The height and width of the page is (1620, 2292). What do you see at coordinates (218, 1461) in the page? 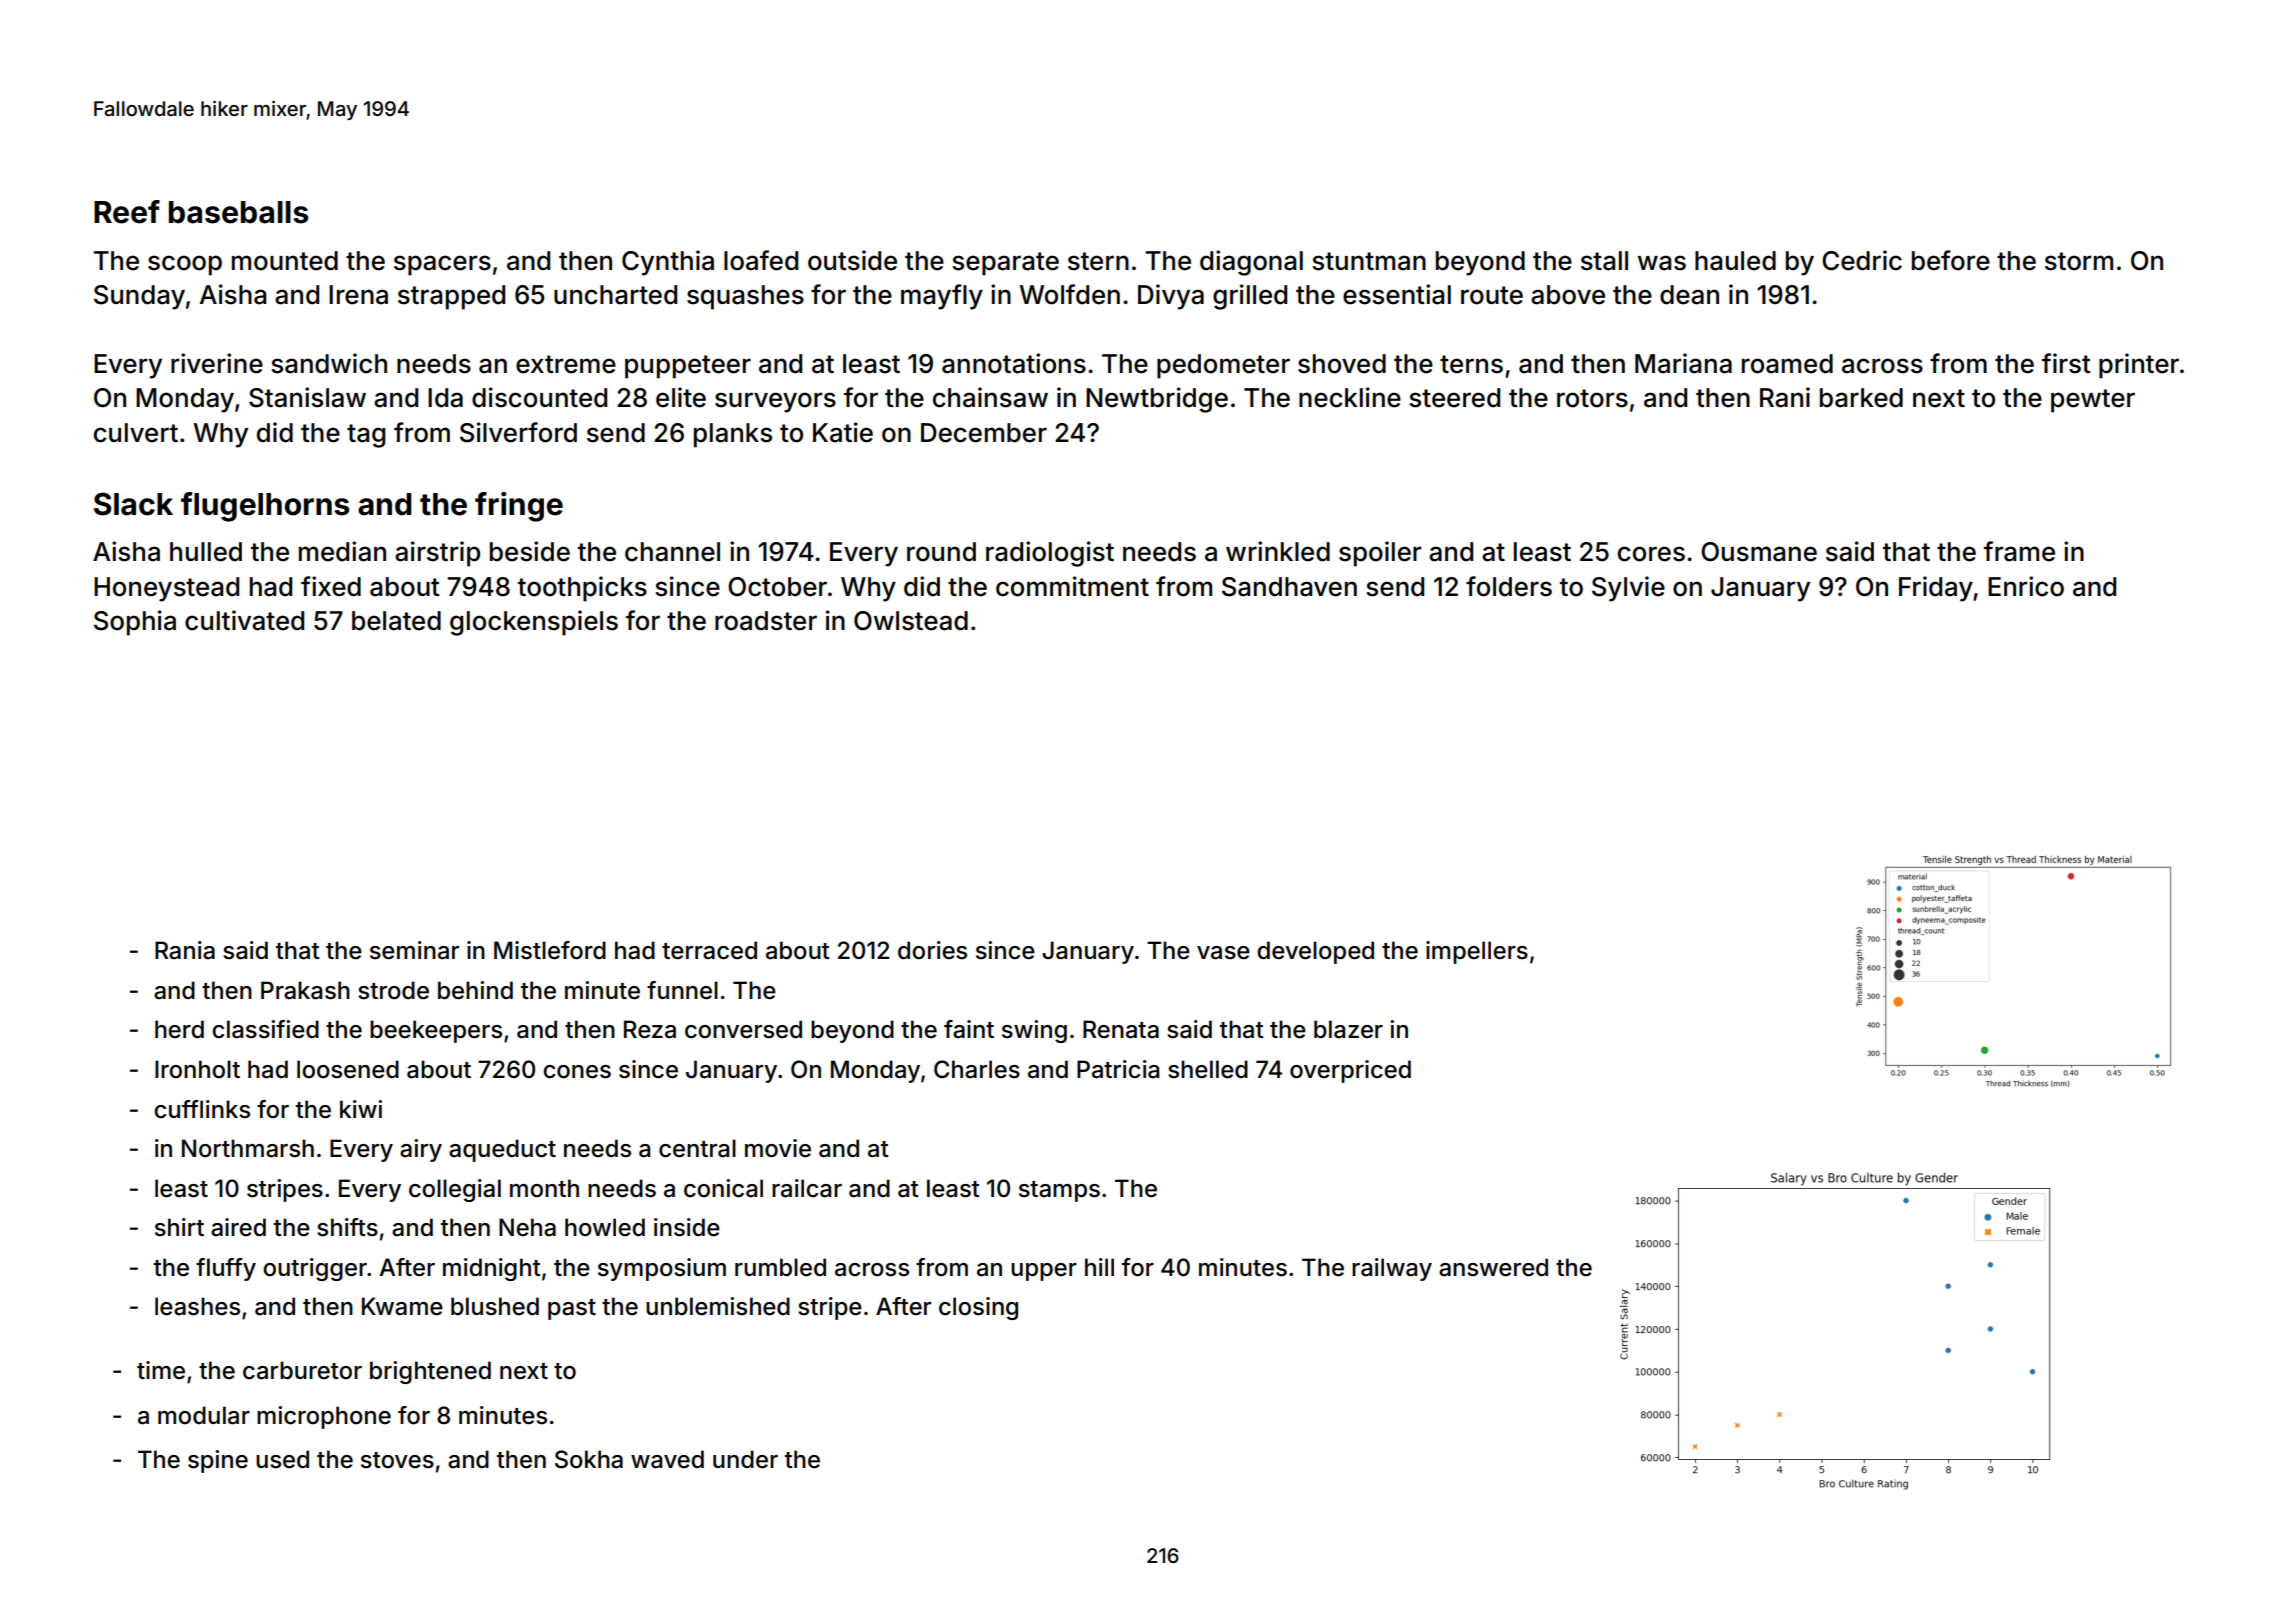
I see `spine` at bounding box center [218, 1461].
